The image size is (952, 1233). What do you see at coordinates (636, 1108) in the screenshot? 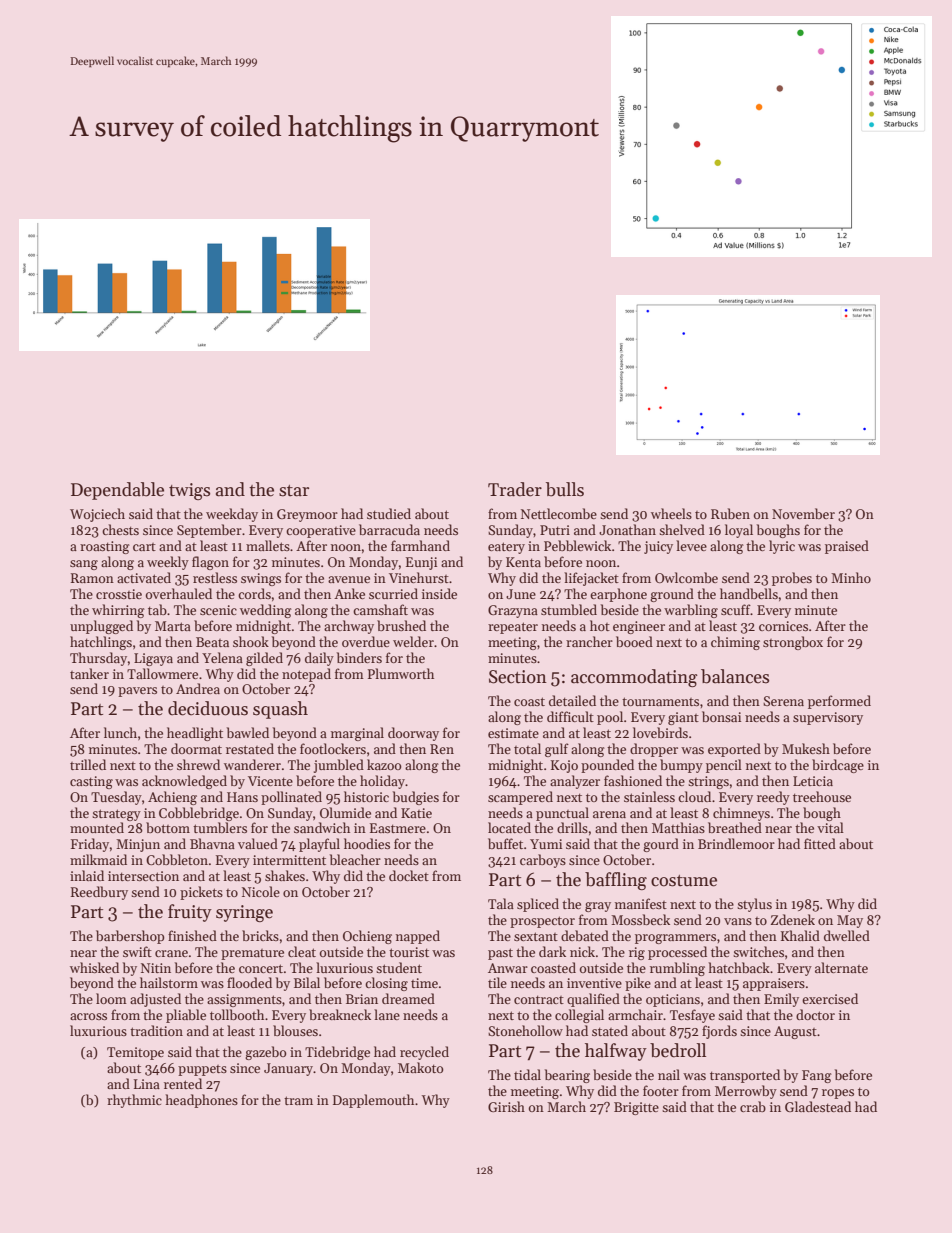
I see `Brigitte` at bounding box center [636, 1108].
